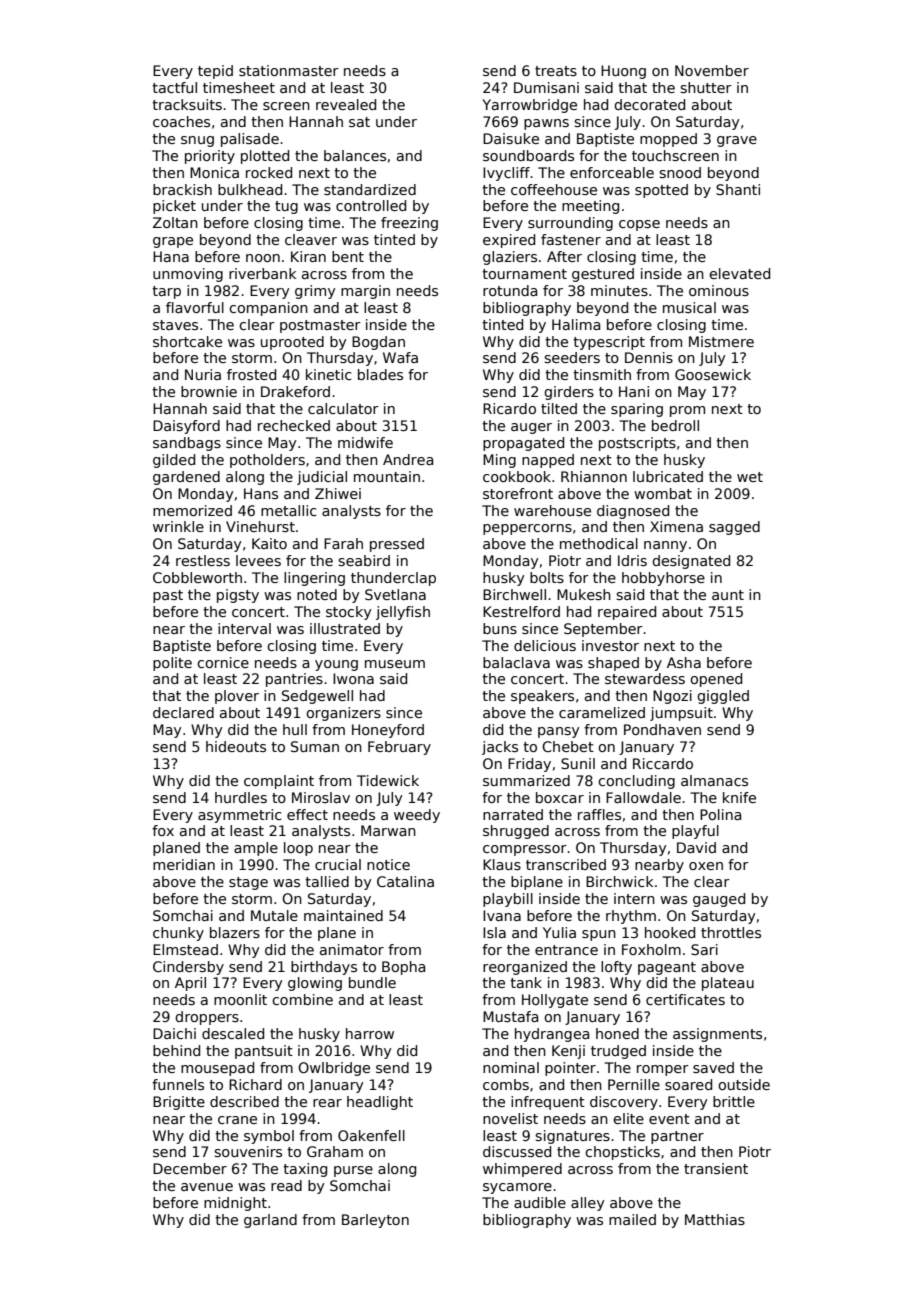 The height and width of the document is (1311, 924). What do you see at coordinates (668, 140) in the document?
I see `mopped` at bounding box center [668, 140].
